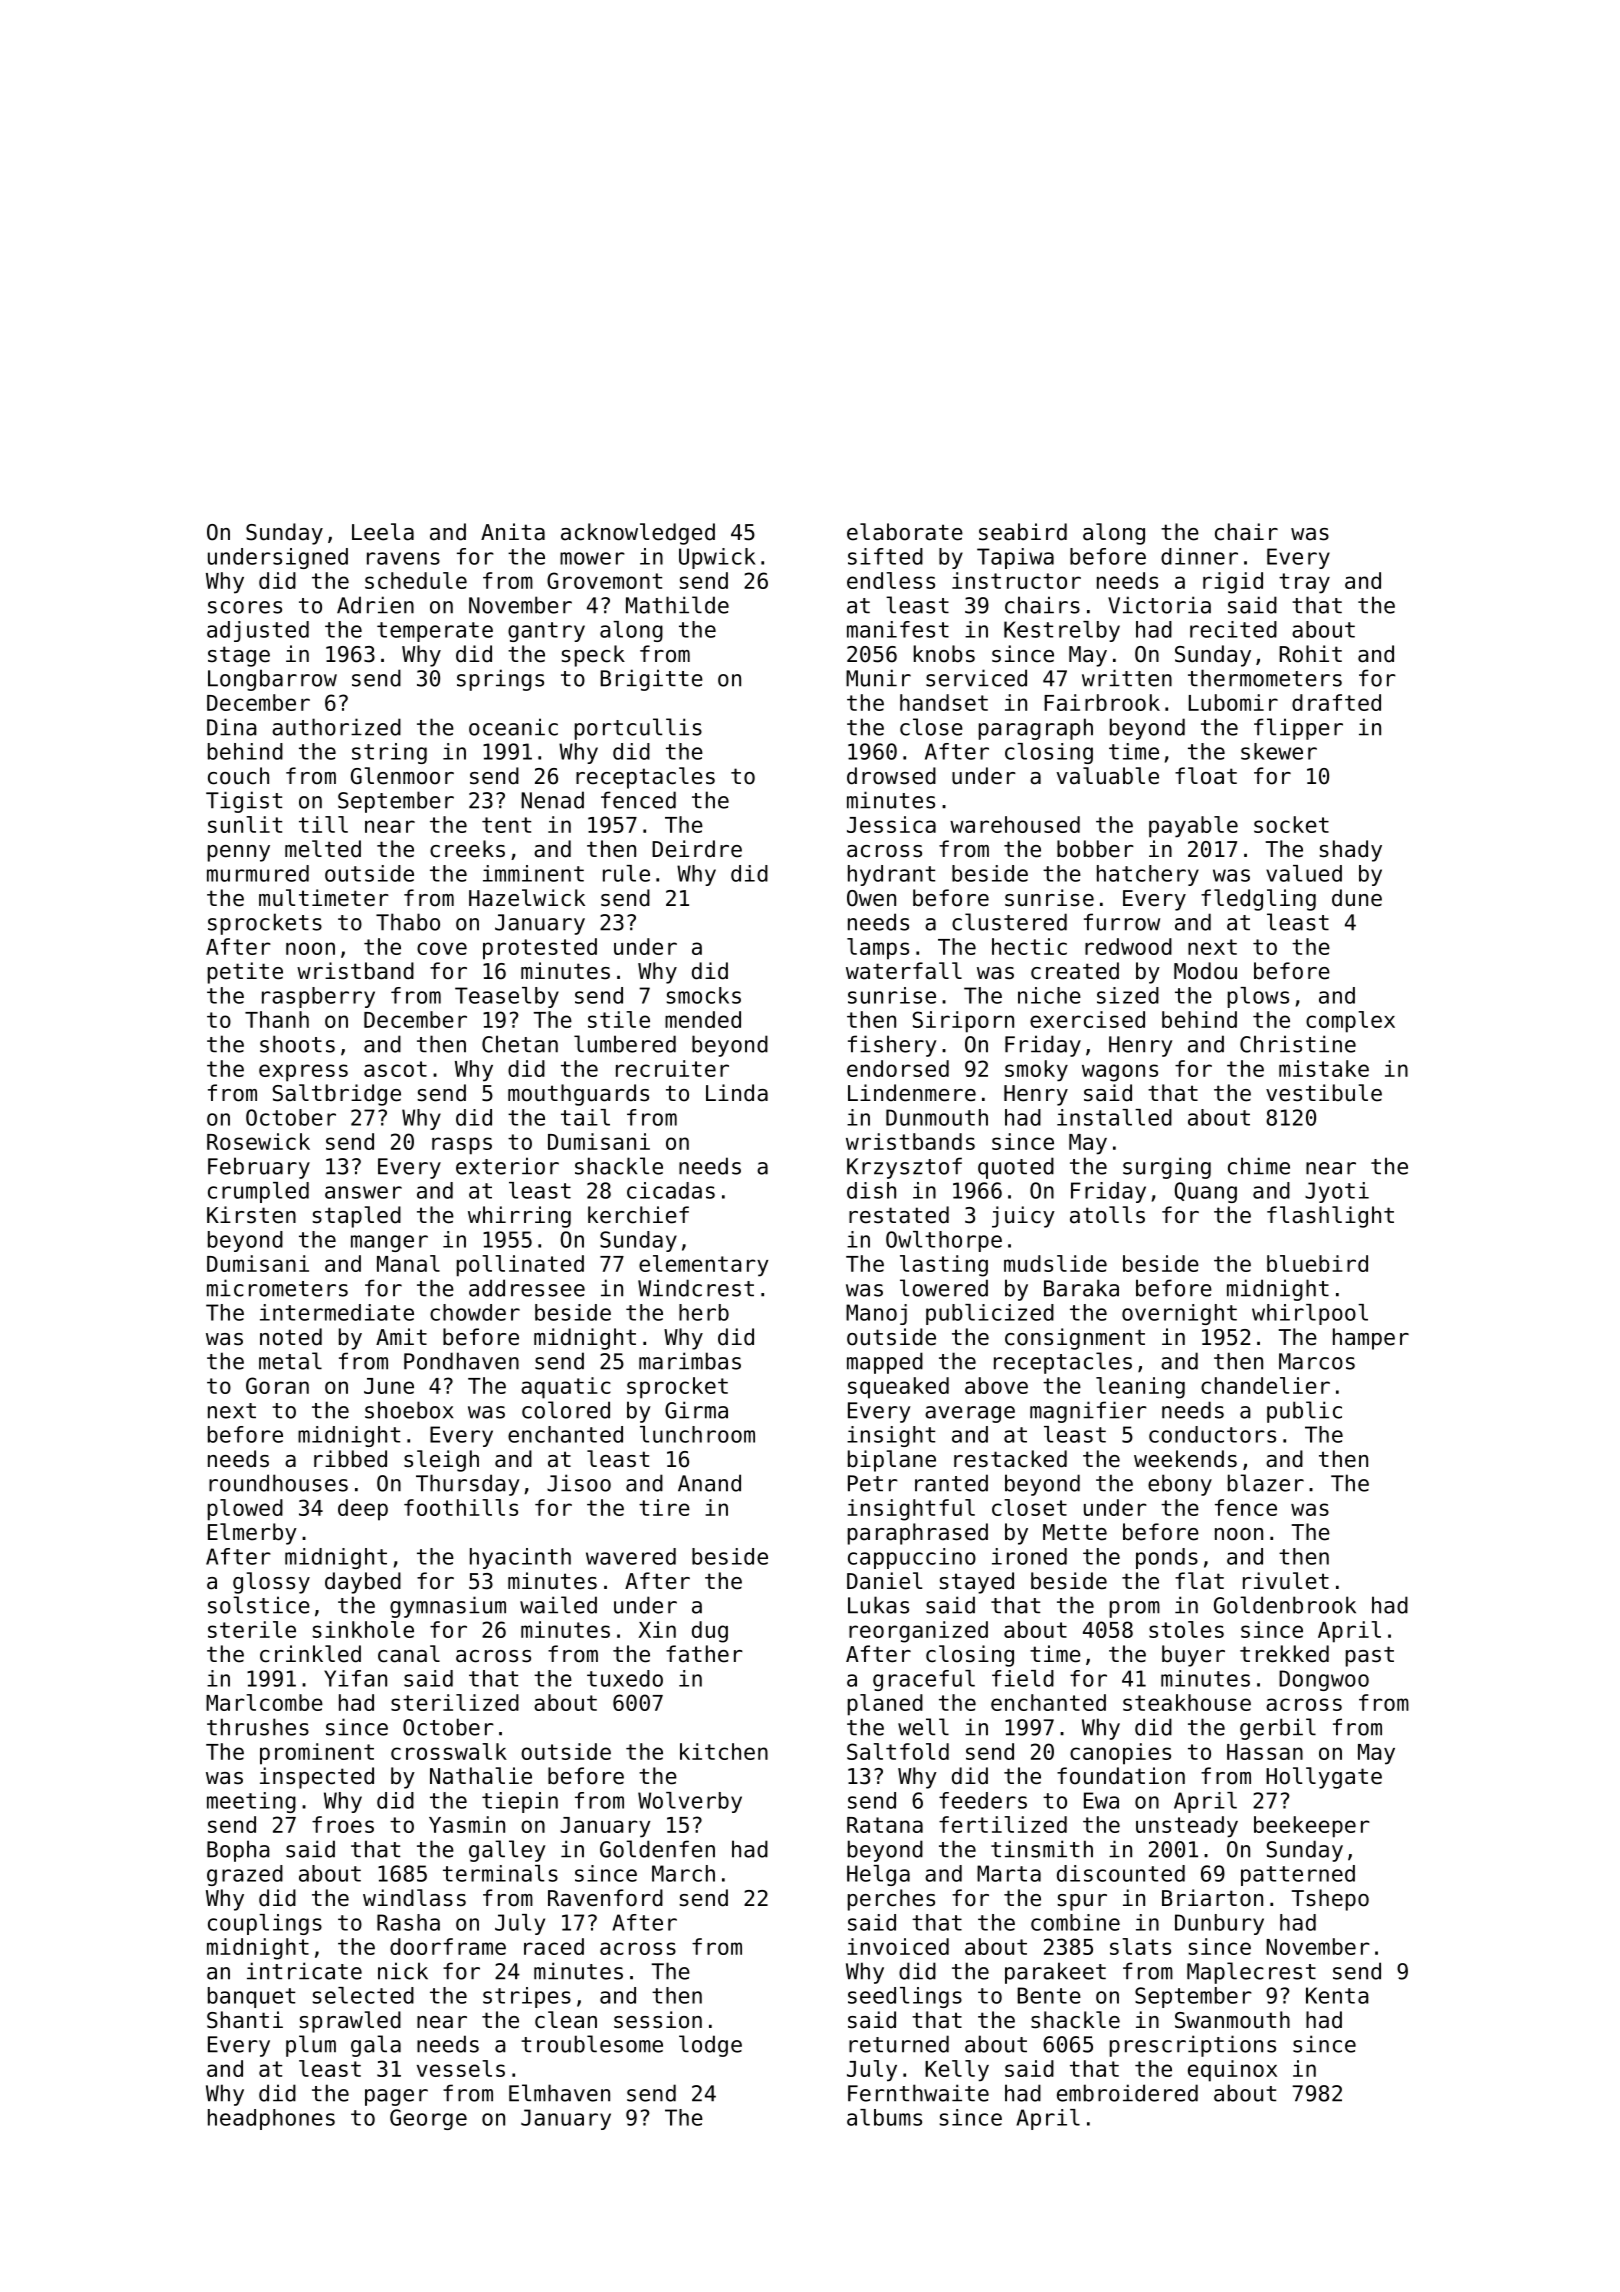  Describe the element at coordinates (710, 1632) in the screenshot. I see `dug` at that location.
